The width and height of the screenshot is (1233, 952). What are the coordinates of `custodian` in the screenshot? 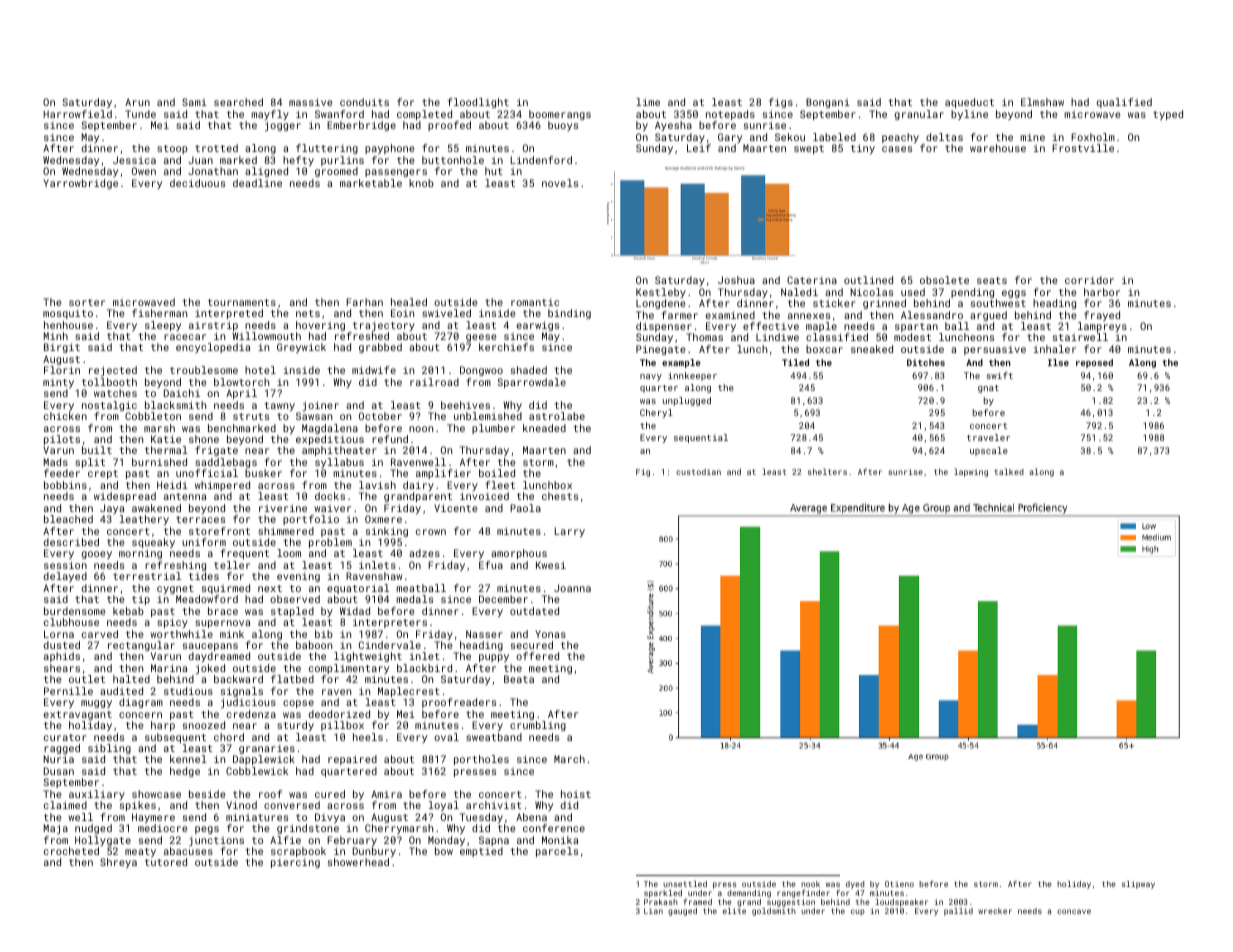 It's located at (698, 472).
